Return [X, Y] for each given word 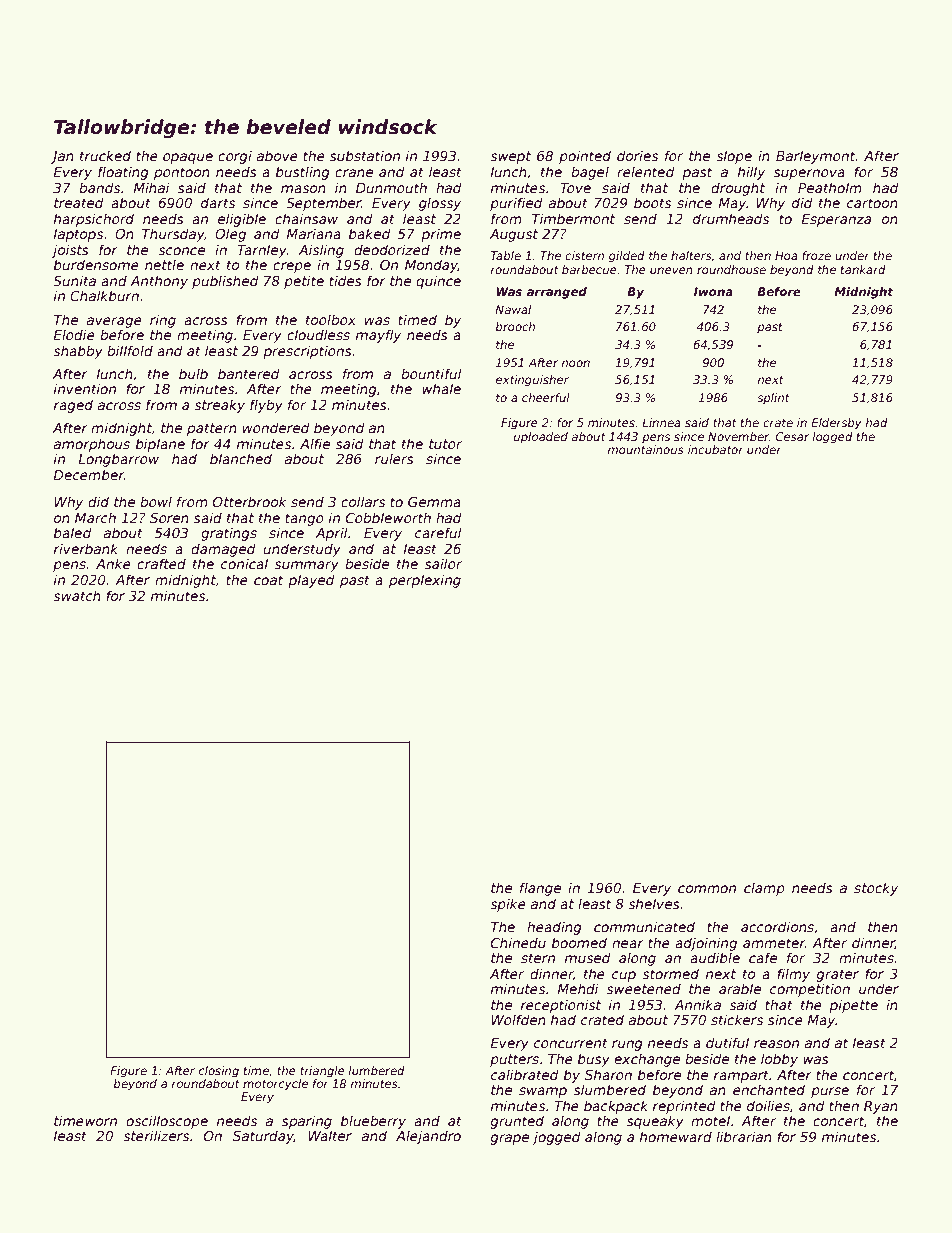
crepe [292, 267]
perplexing [425, 581]
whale [441, 388]
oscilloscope [167, 1122]
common [707, 889]
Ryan [881, 1107]
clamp [764, 889]
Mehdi [578, 988]
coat [268, 580]
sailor [443, 563]
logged [832, 438]
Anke [113, 563]
